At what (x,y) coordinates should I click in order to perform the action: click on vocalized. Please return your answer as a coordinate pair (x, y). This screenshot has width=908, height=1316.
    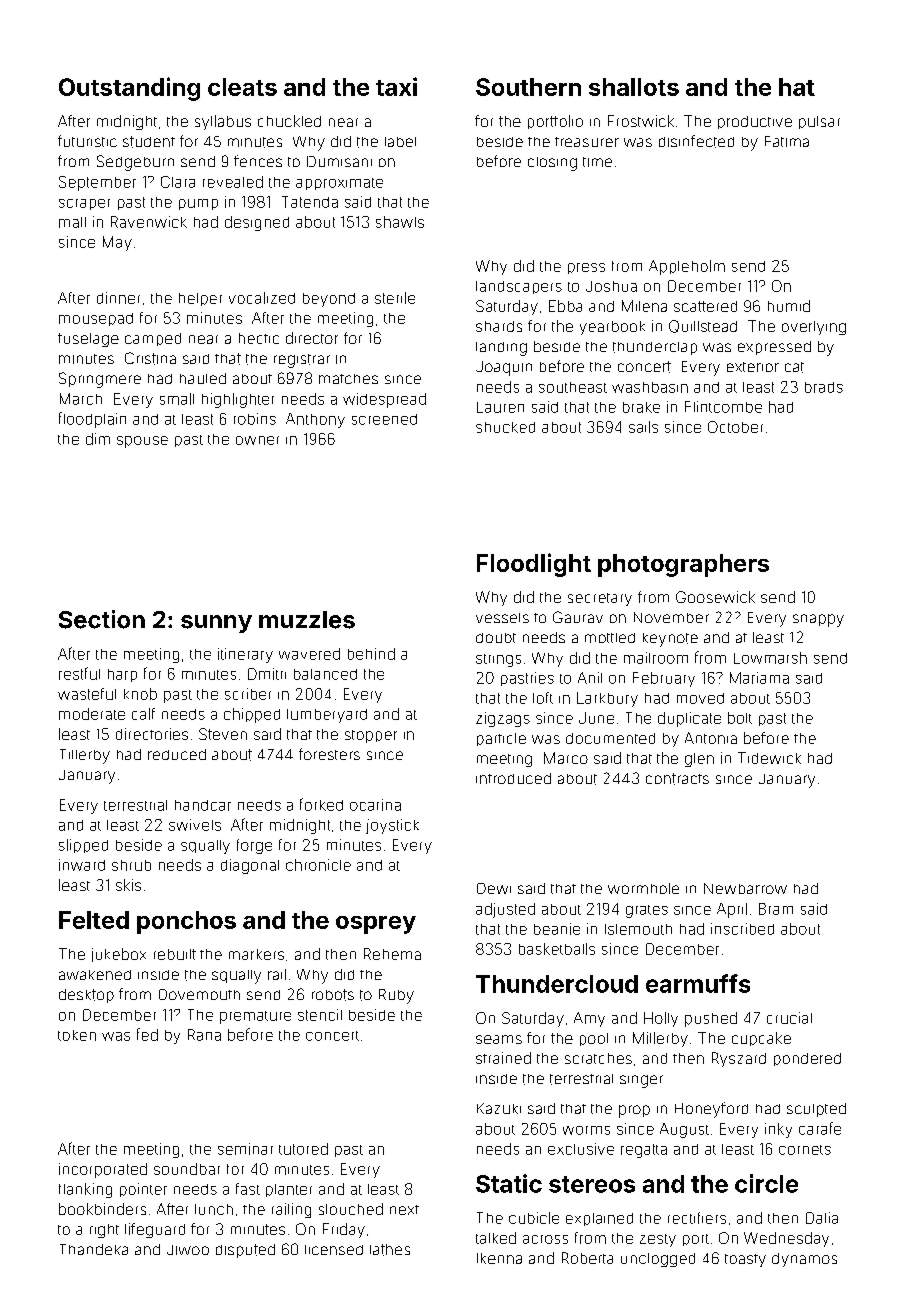
    Looking at the image, I should click on (262, 298).
